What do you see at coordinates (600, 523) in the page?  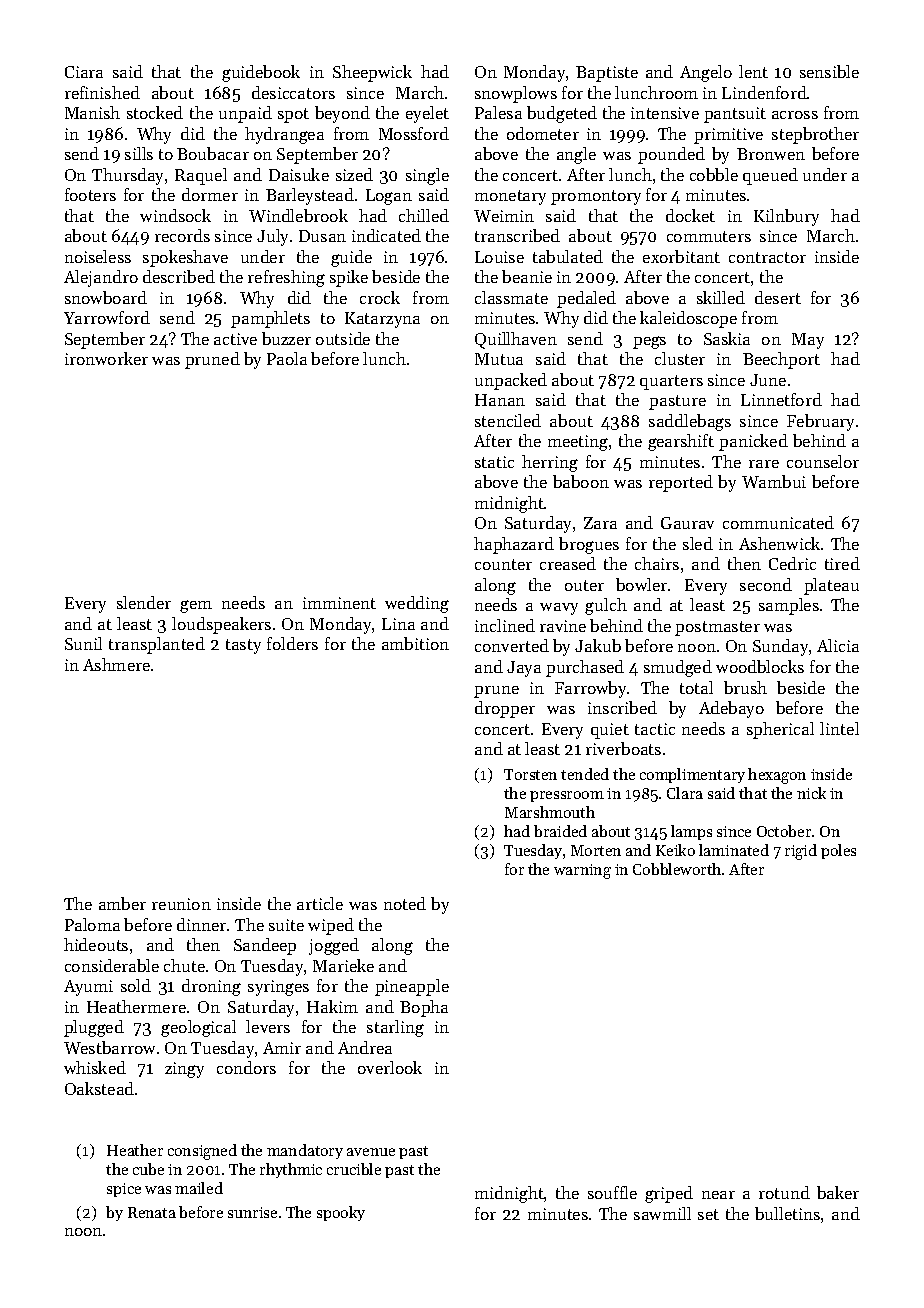 I see `Zara` at bounding box center [600, 523].
